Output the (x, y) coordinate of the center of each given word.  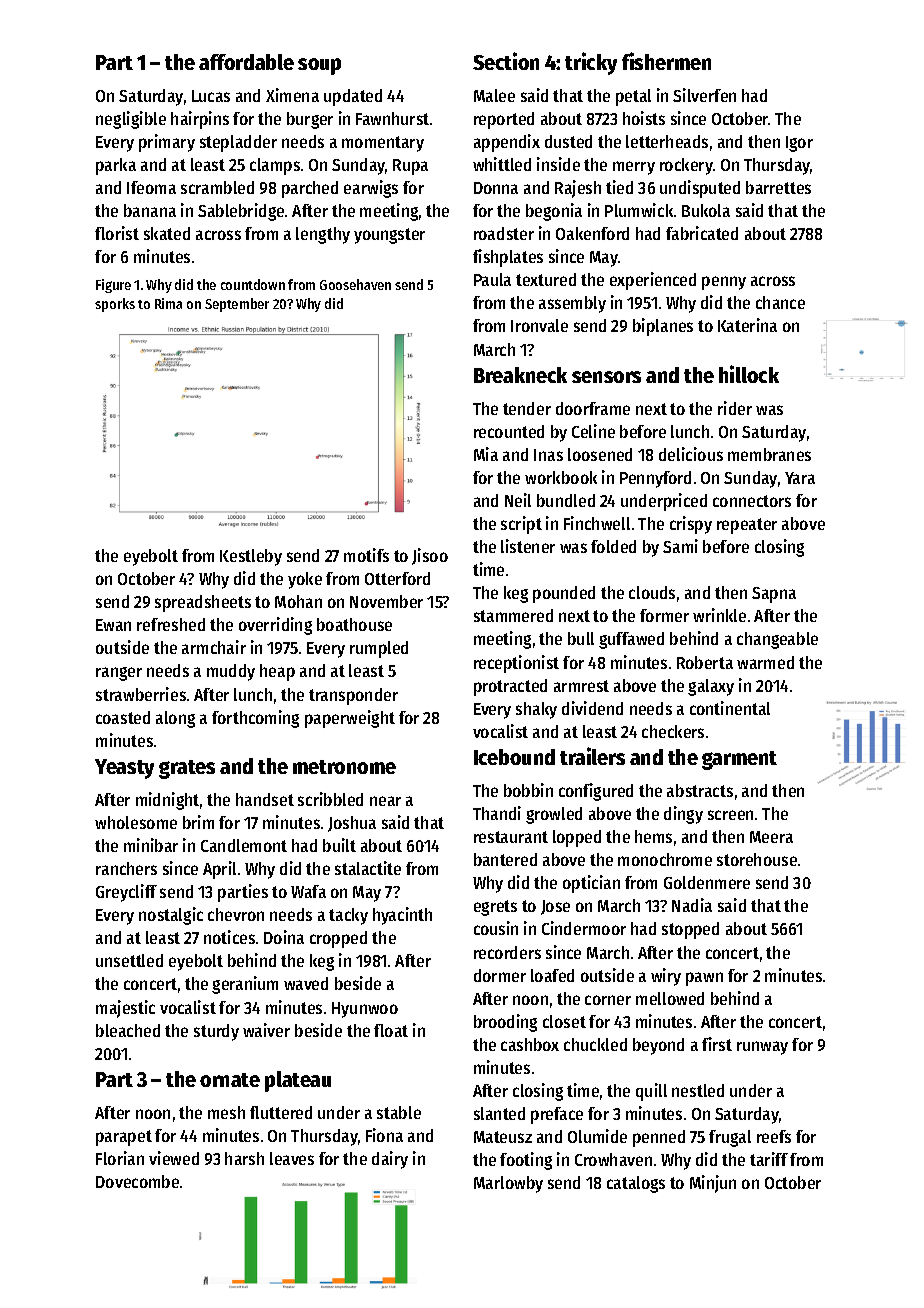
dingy (683, 815)
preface (557, 1115)
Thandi (497, 813)
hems (653, 836)
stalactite (368, 868)
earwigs (371, 189)
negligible (131, 120)
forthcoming (255, 719)
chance (780, 302)
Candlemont (244, 845)
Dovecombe (137, 1181)
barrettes (778, 187)
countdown (253, 284)
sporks (115, 305)
